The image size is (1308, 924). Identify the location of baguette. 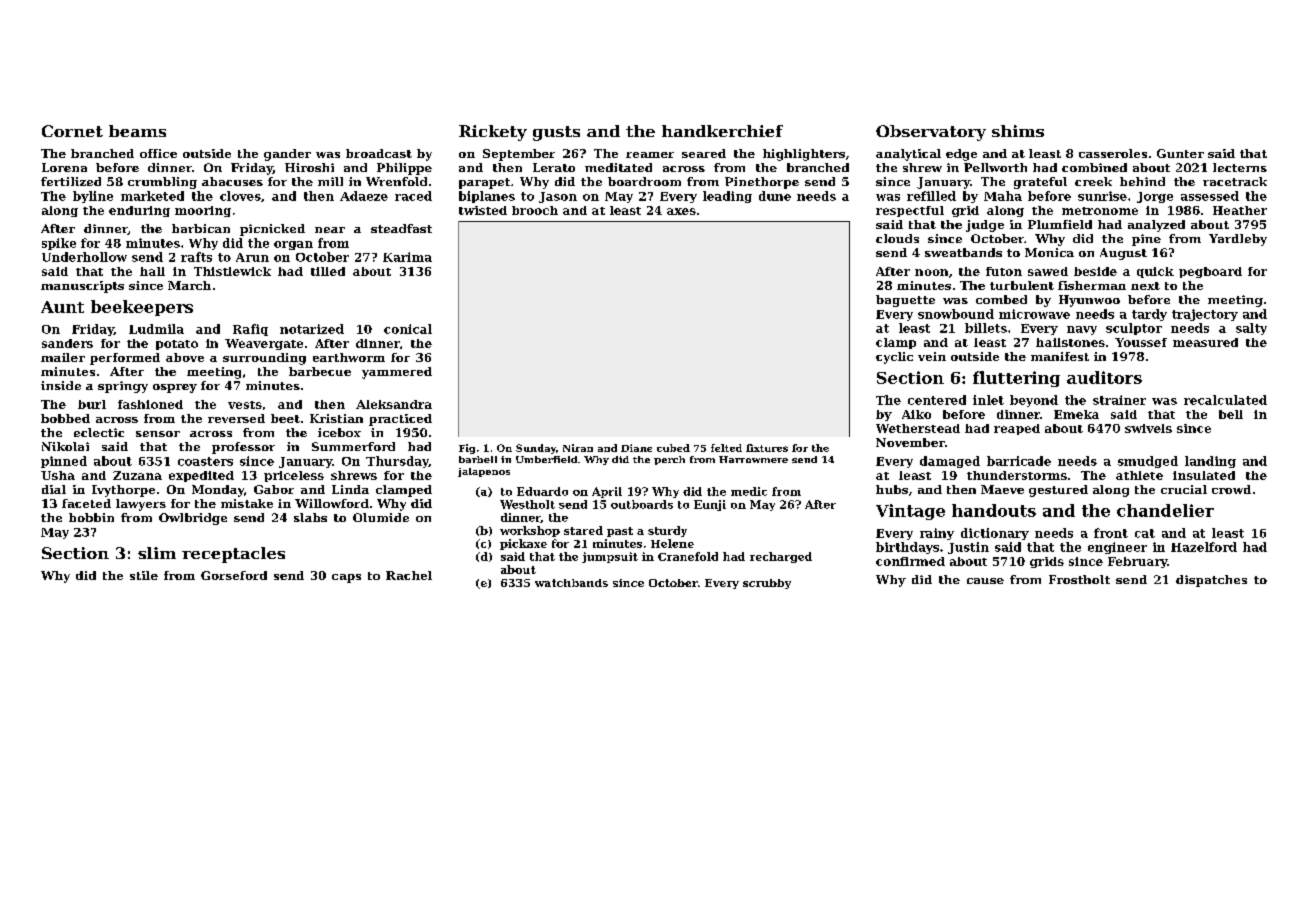
(905, 301).
